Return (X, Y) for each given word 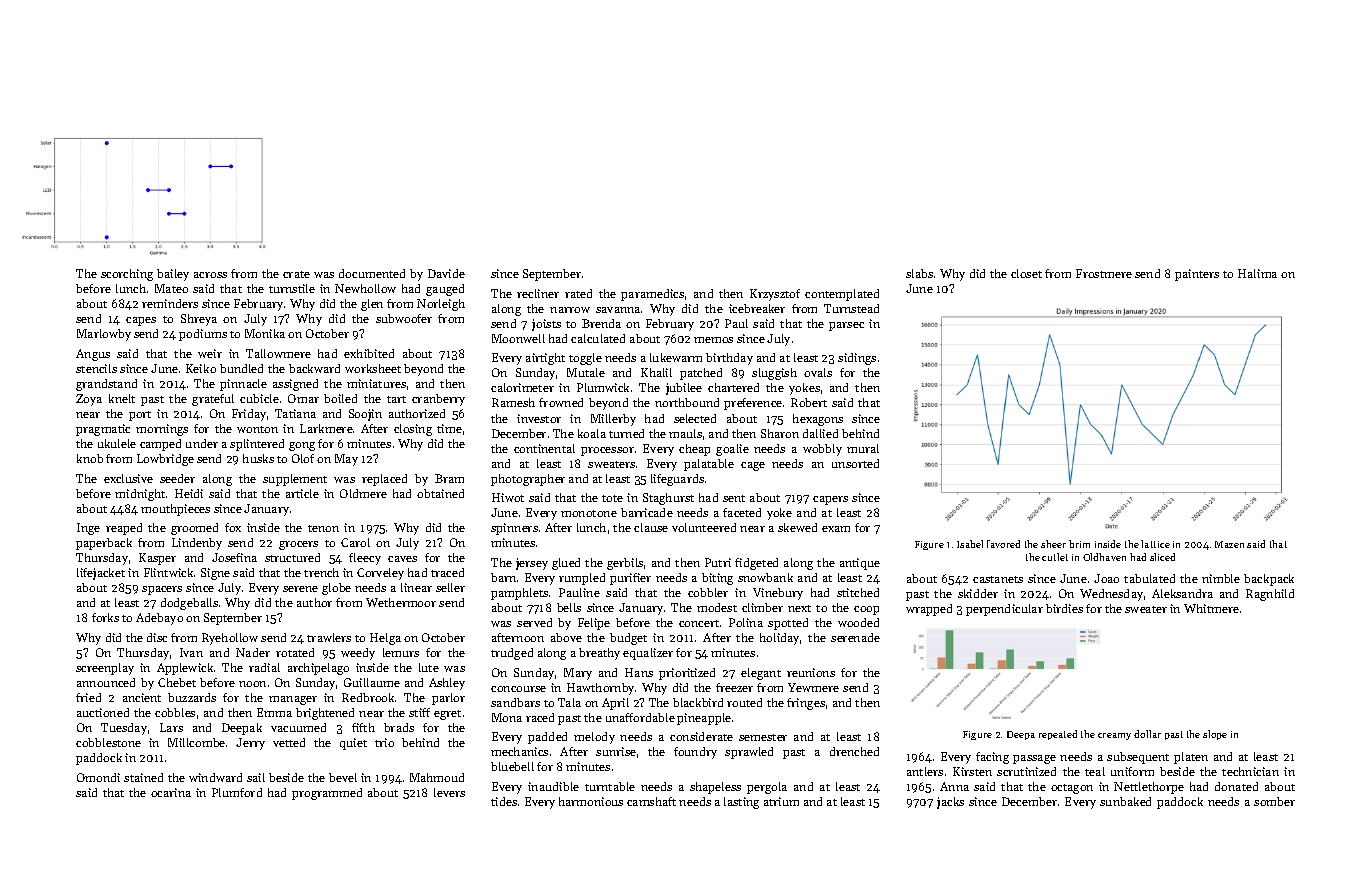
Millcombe (196, 742)
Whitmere (1211, 608)
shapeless (715, 788)
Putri (718, 562)
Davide (446, 273)
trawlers (329, 637)
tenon (323, 528)
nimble (1221, 578)
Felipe (594, 624)
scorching (127, 275)
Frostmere (1104, 273)
